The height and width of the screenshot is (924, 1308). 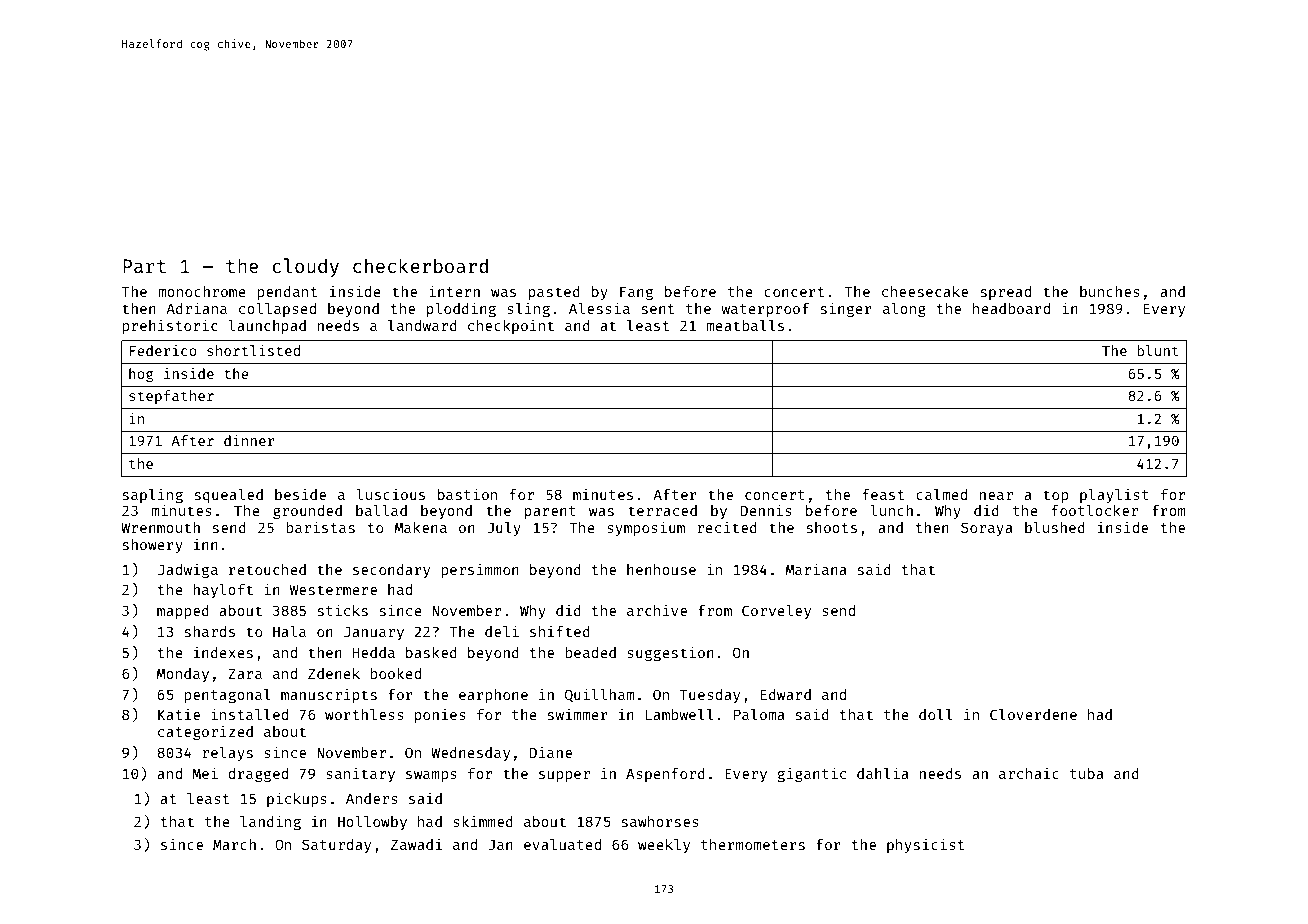 I want to click on Zawadi, so click(x=416, y=844).
